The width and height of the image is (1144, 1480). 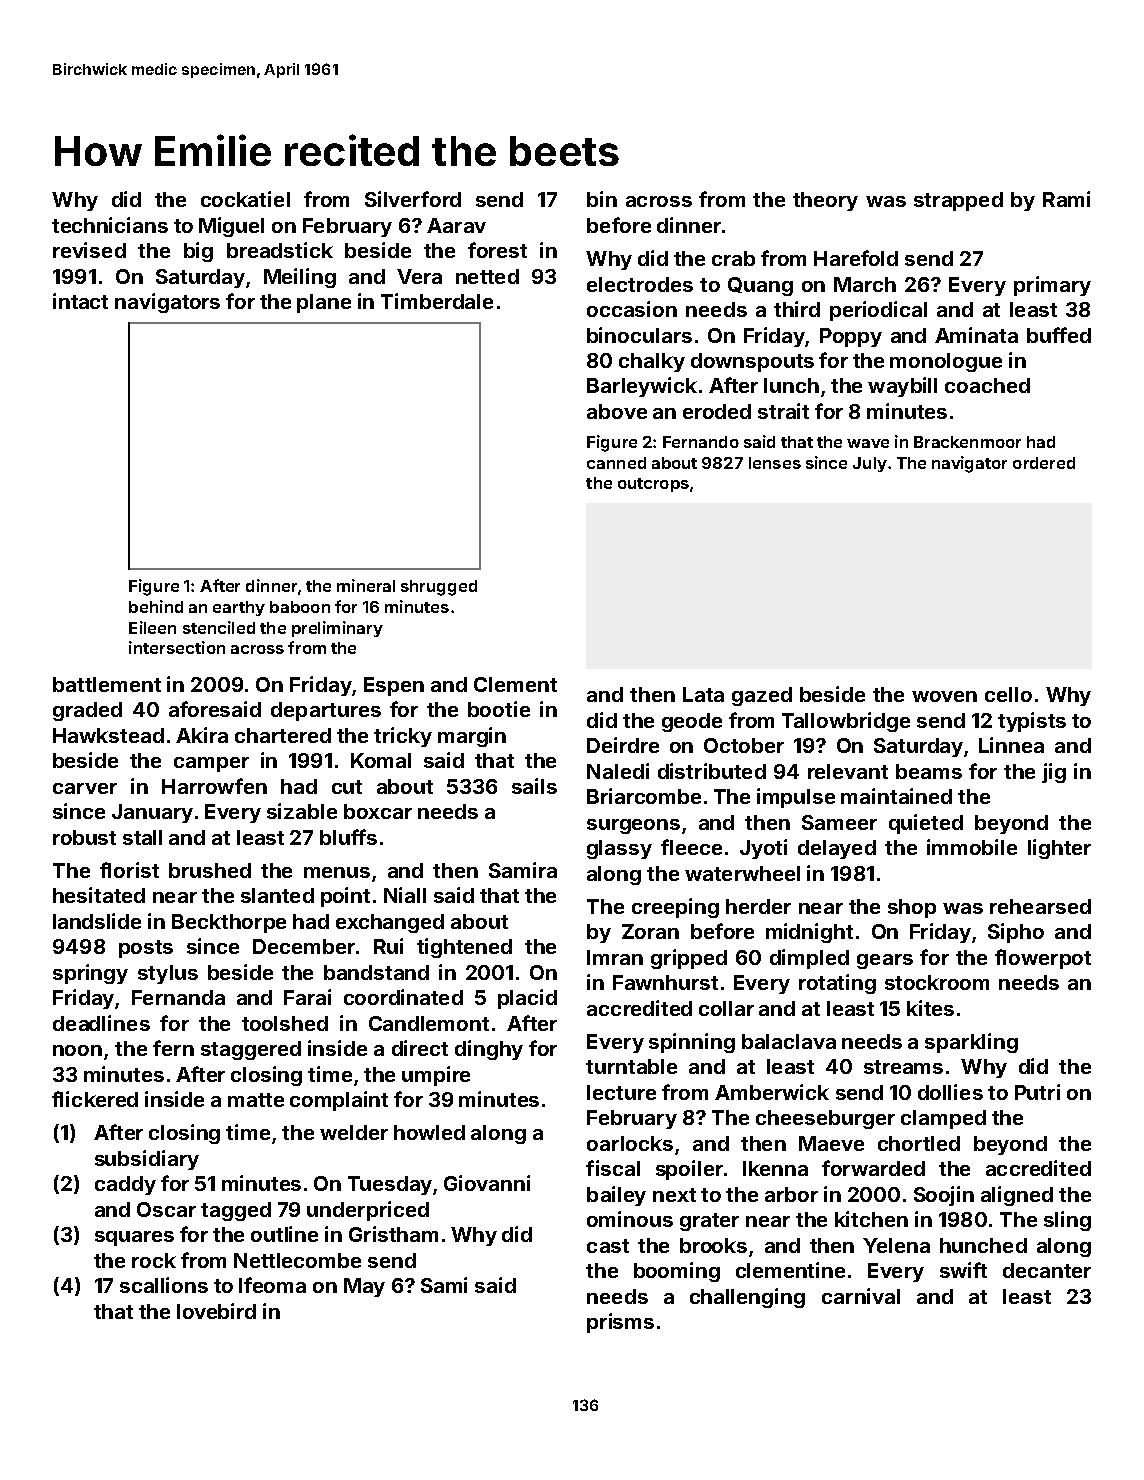 What do you see at coordinates (302, 811) in the image?
I see `sizable` at bounding box center [302, 811].
